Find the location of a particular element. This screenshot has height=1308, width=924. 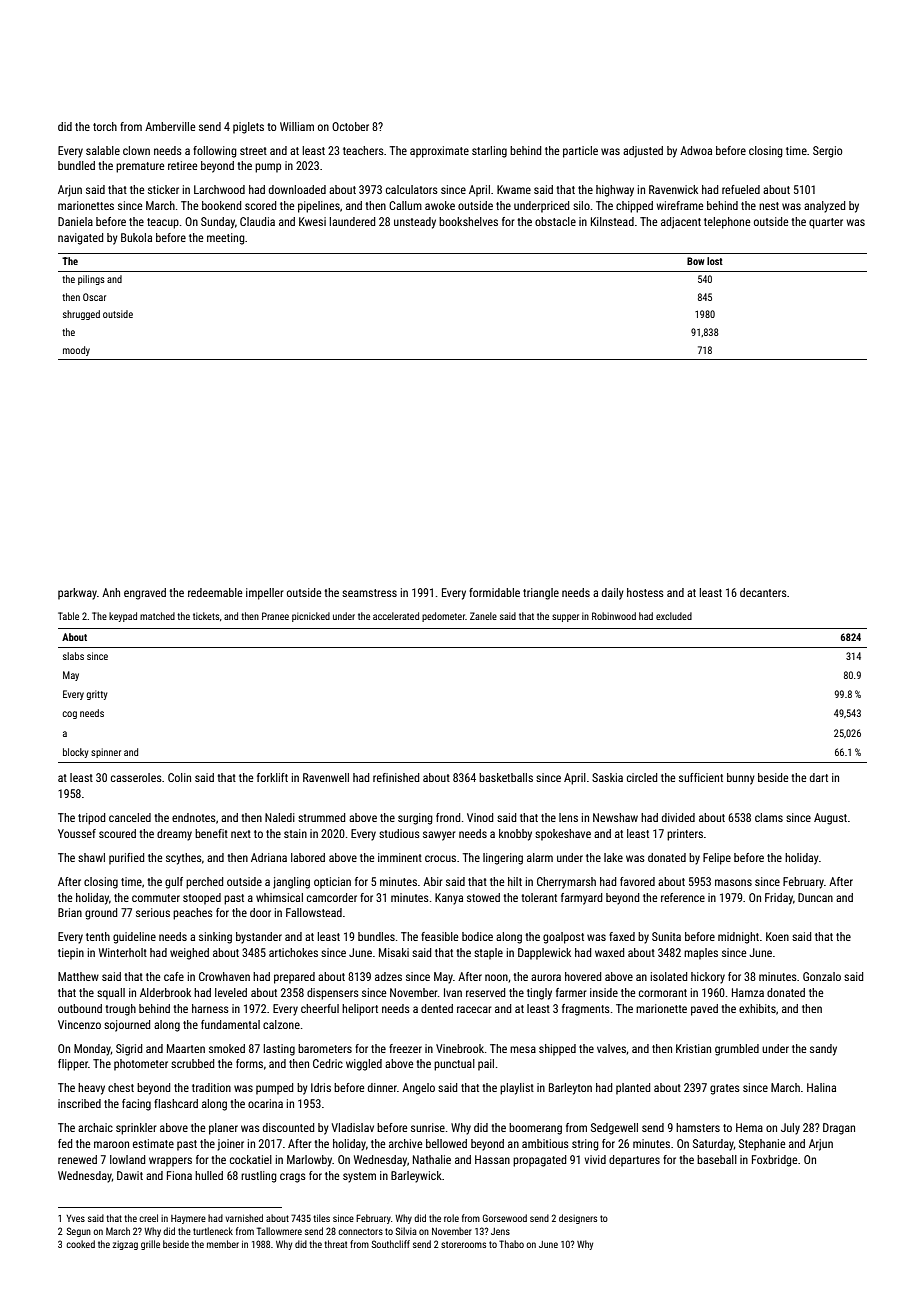

bundled is located at coordinates (76, 165).
